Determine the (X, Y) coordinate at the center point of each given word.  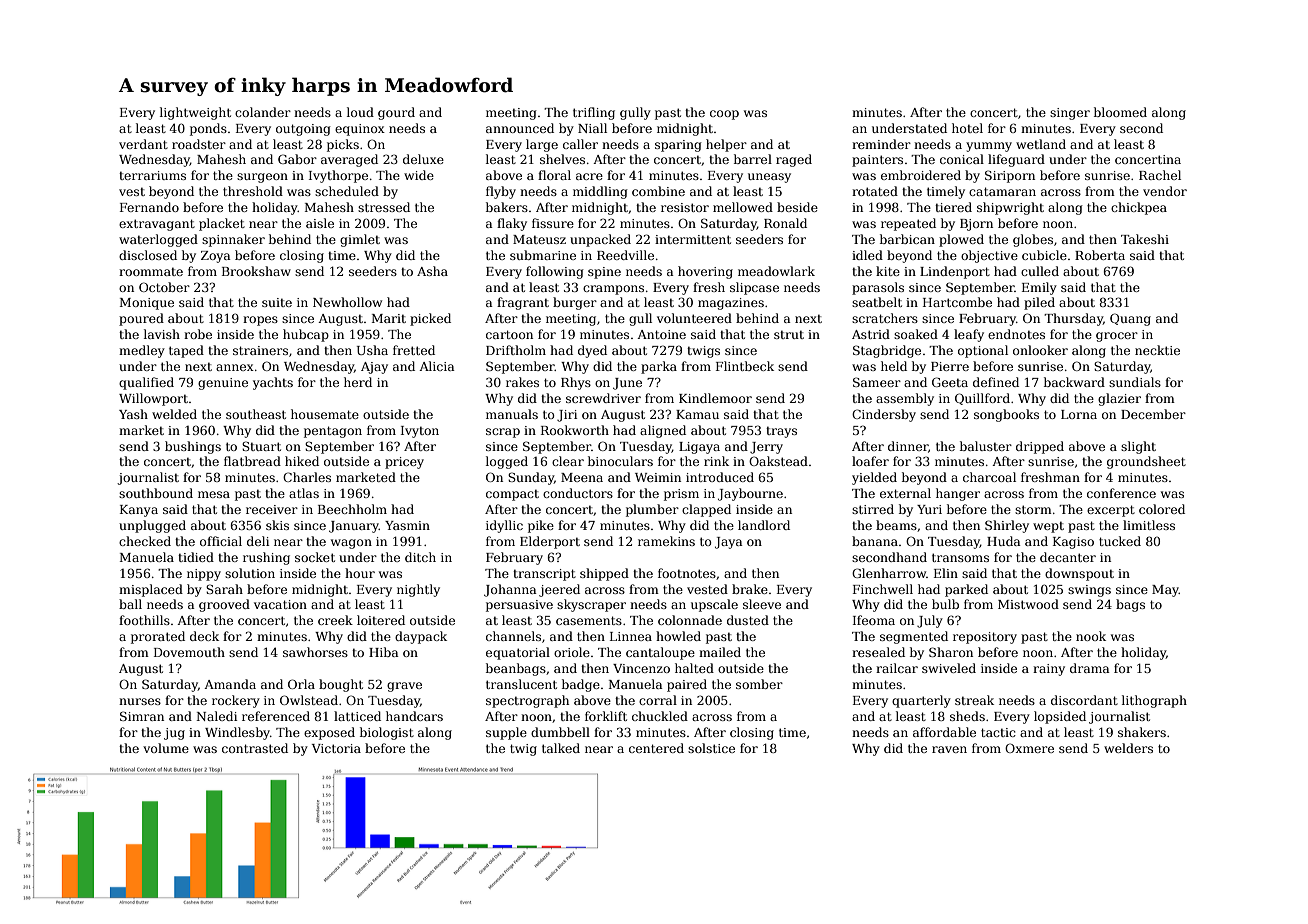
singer (1070, 114)
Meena (582, 477)
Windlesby (237, 733)
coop (724, 115)
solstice (711, 748)
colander (263, 112)
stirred (873, 509)
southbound (156, 493)
